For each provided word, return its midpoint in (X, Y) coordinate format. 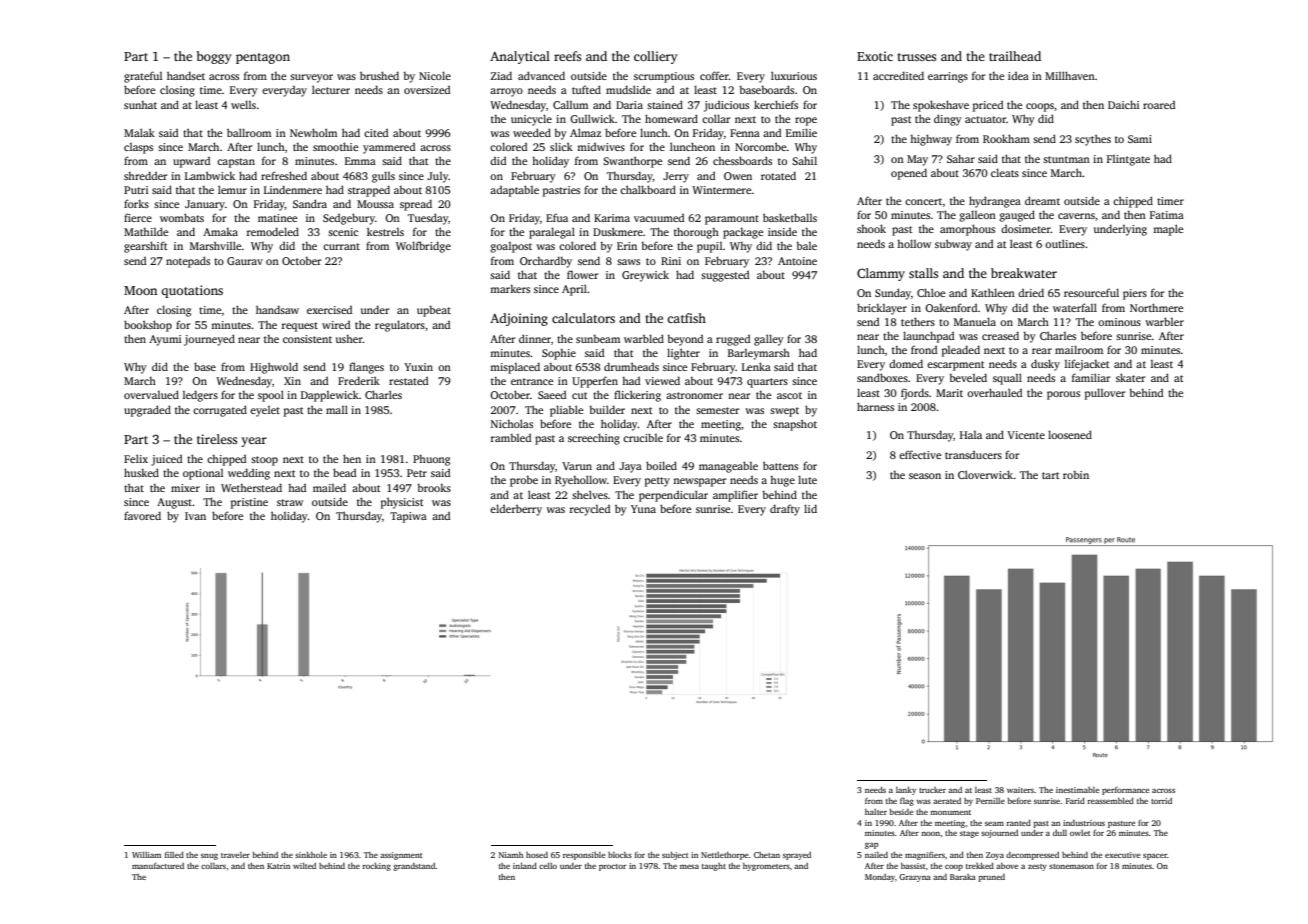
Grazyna (915, 878)
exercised (329, 310)
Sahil (804, 160)
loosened (1070, 434)
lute (807, 479)
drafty (785, 510)
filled (174, 854)
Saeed (552, 395)
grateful (143, 77)
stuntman (1066, 159)
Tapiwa (408, 517)
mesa (689, 867)
